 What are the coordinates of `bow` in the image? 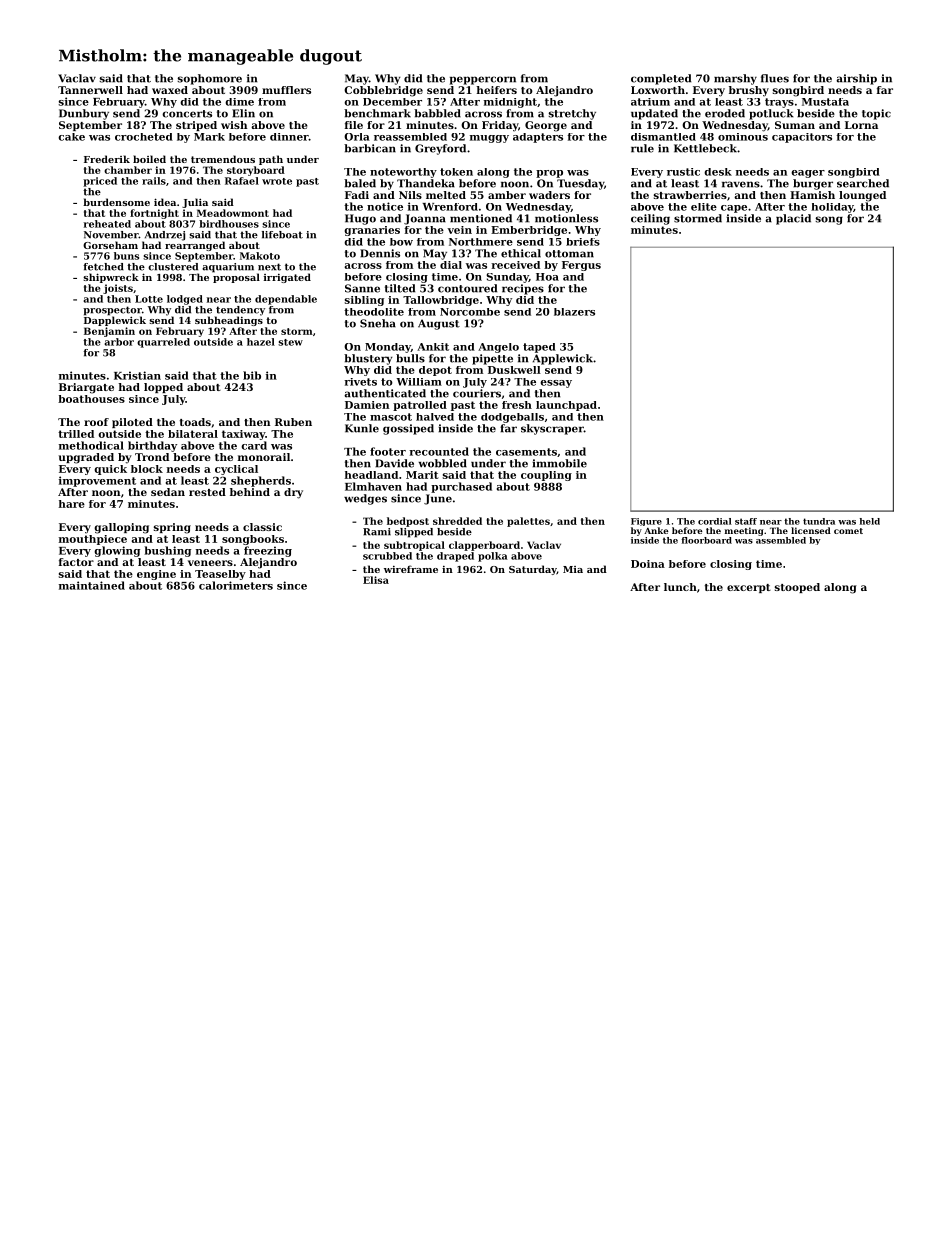 It's located at (401, 242).
